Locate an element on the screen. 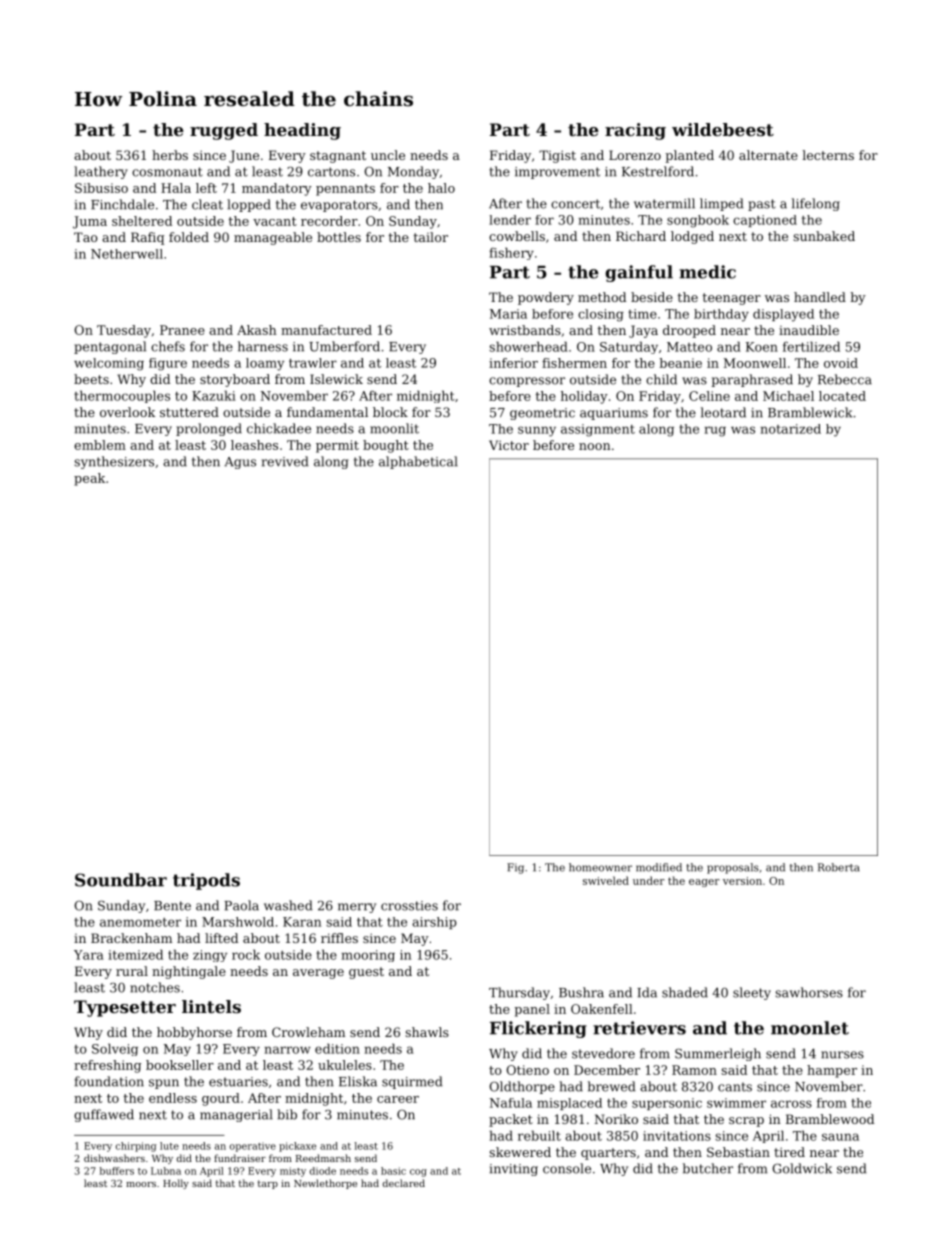 This screenshot has height=1233, width=952. uncle is located at coordinates (388, 155).
